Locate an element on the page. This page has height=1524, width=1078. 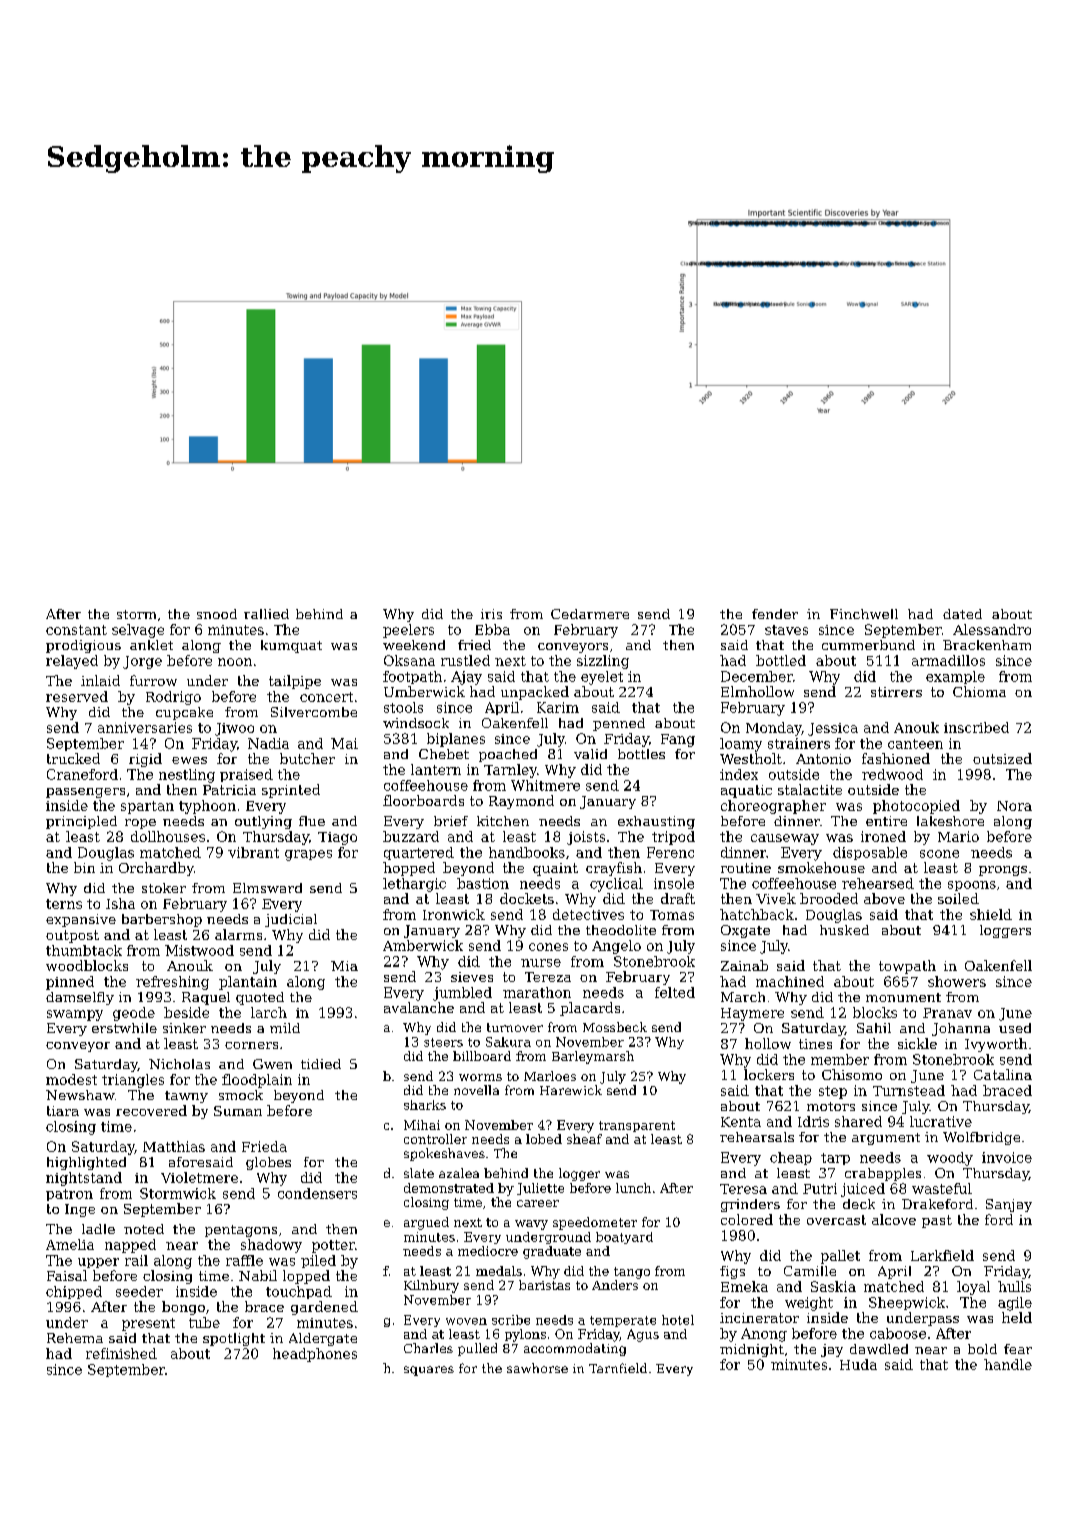
bottled is located at coordinates (781, 660).
